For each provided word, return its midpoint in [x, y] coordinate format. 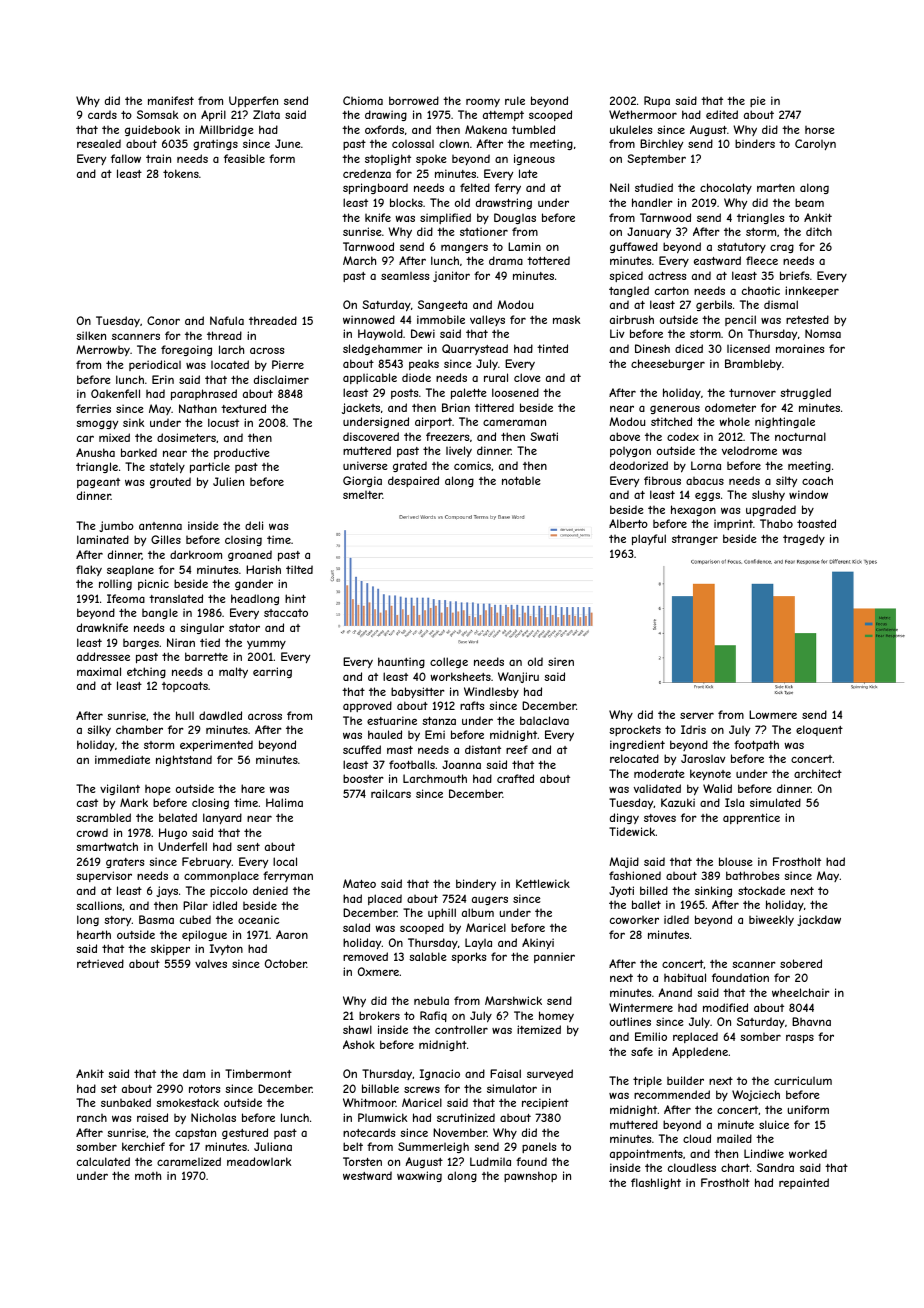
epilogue [204, 935]
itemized [539, 1029]
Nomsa [823, 333]
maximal [99, 671]
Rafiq [433, 1016]
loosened [515, 392]
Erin [163, 379]
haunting [401, 662]
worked [808, 1153]
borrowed [414, 100]
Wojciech [756, 1095]
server [697, 715]
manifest [171, 100]
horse [820, 130]
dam [194, 1073]
